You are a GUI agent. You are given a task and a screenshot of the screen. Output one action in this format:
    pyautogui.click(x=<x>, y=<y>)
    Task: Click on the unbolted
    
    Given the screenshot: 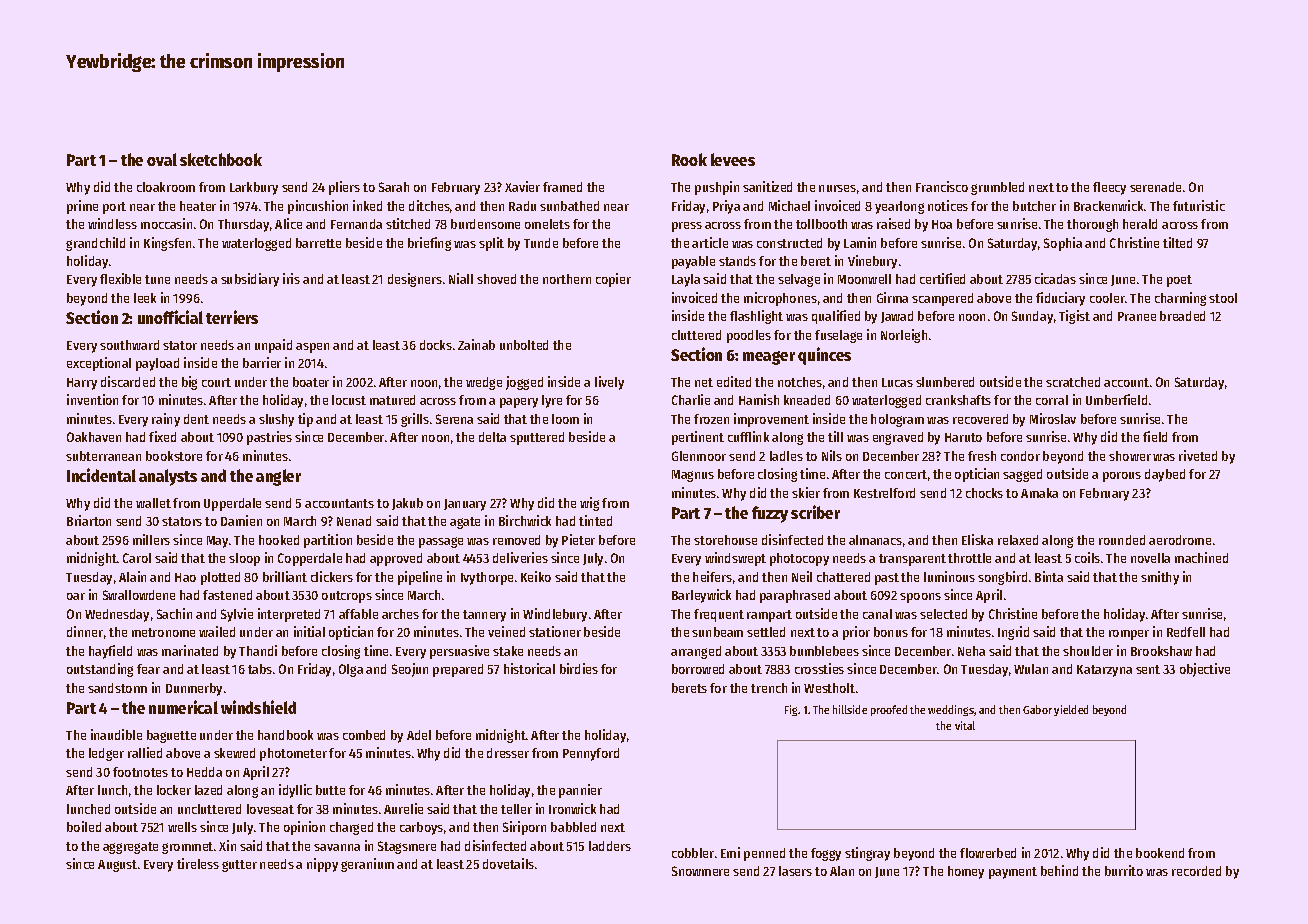 What is the action you would take?
    pyautogui.click(x=524, y=345)
